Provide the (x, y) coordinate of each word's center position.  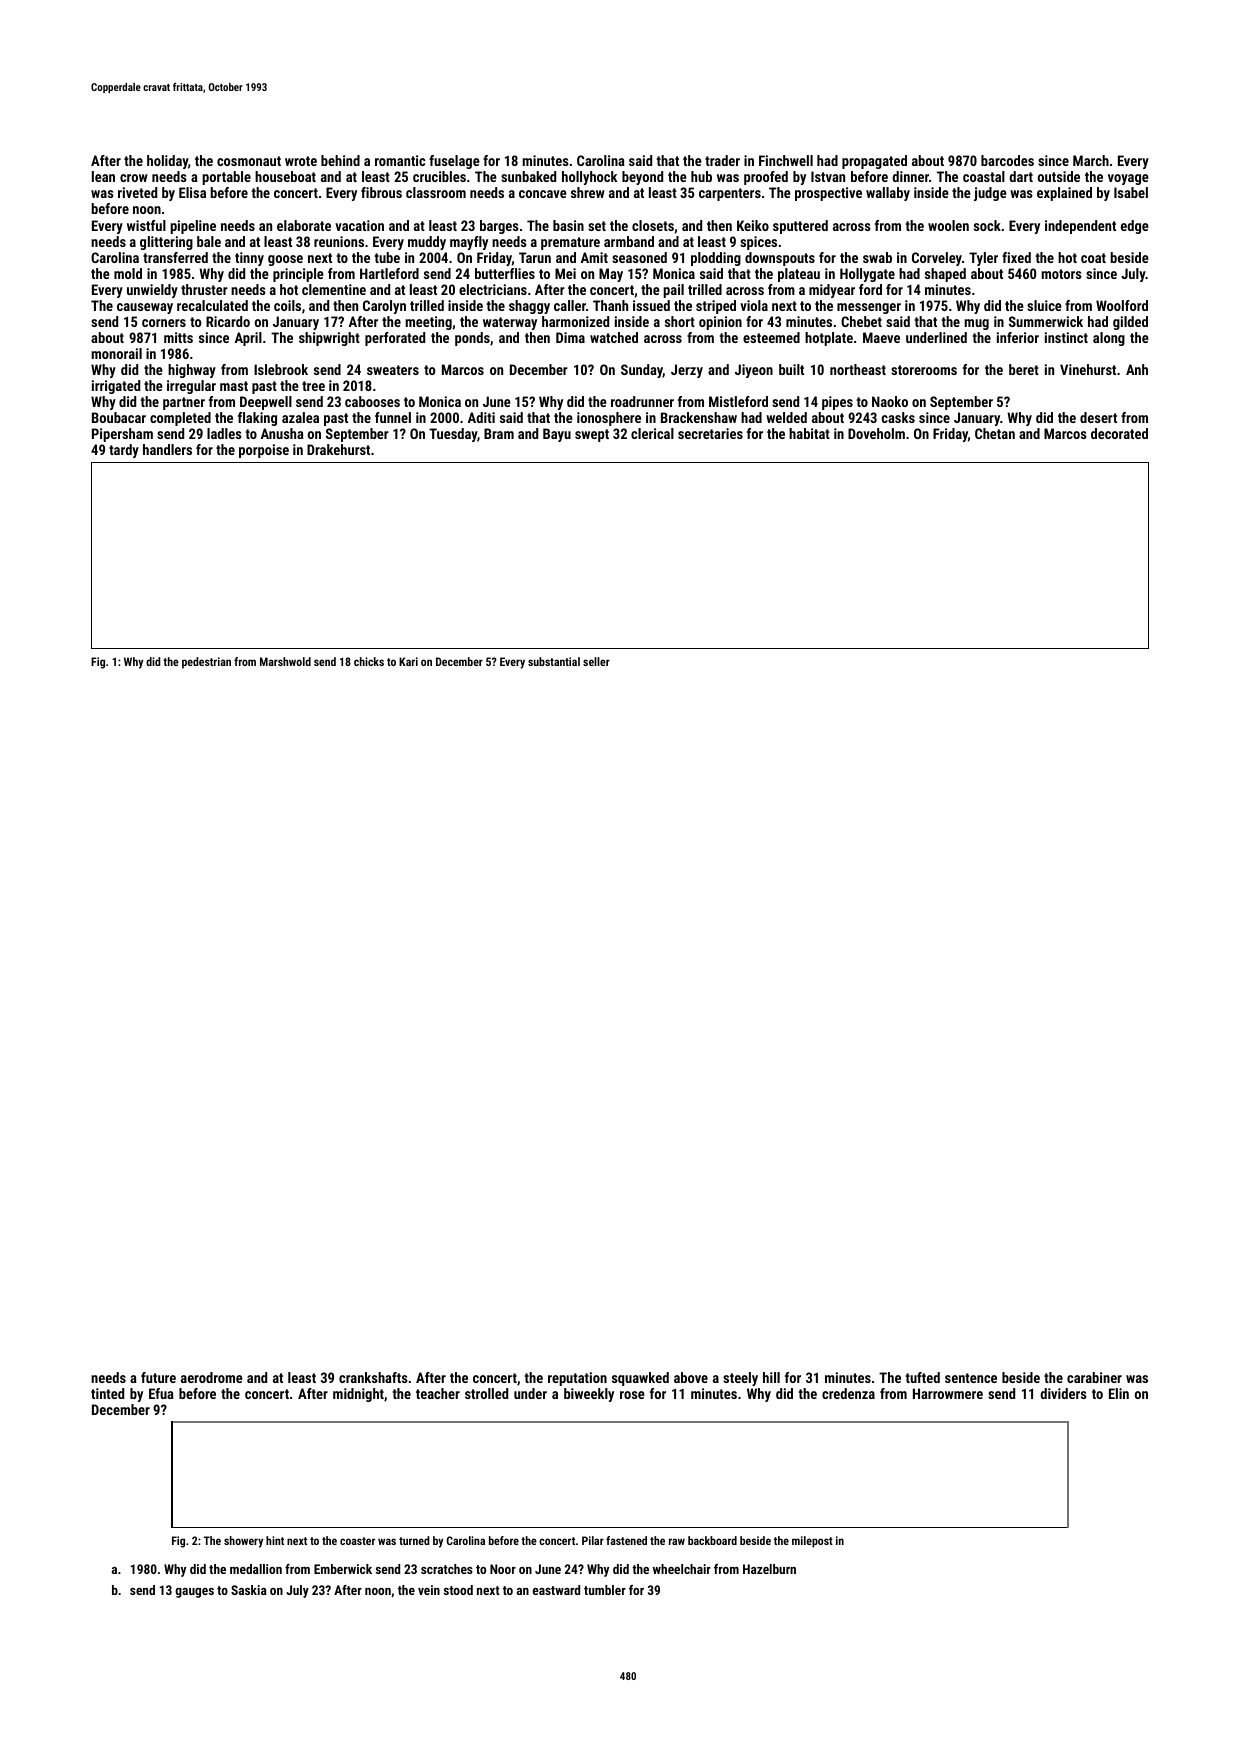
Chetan (995, 433)
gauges (194, 1593)
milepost (812, 1542)
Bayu (557, 435)
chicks (369, 661)
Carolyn (384, 307)
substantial (554, 661)
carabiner (1094, 1377)
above (691, 1377)
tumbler (605, 1590)
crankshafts (373, 1377)
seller (596, 661)
